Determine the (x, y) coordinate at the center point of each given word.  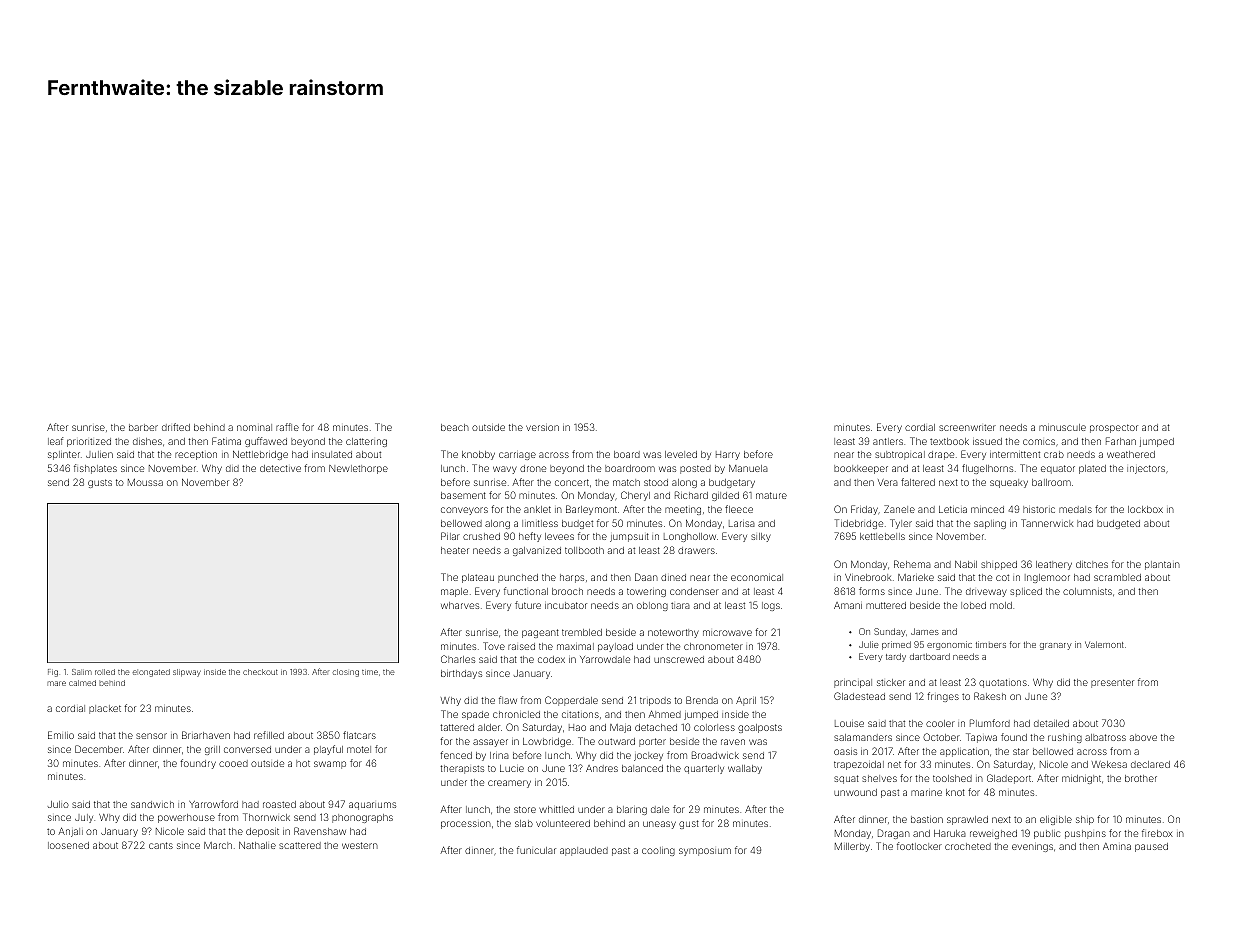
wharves (460, 605)
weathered (1131, 454)
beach (455, 427)
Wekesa (1109, 764)
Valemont (1104, 644)
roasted (279, 804)
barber (143, 427)
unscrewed (679, 659)
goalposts (760, 728)
